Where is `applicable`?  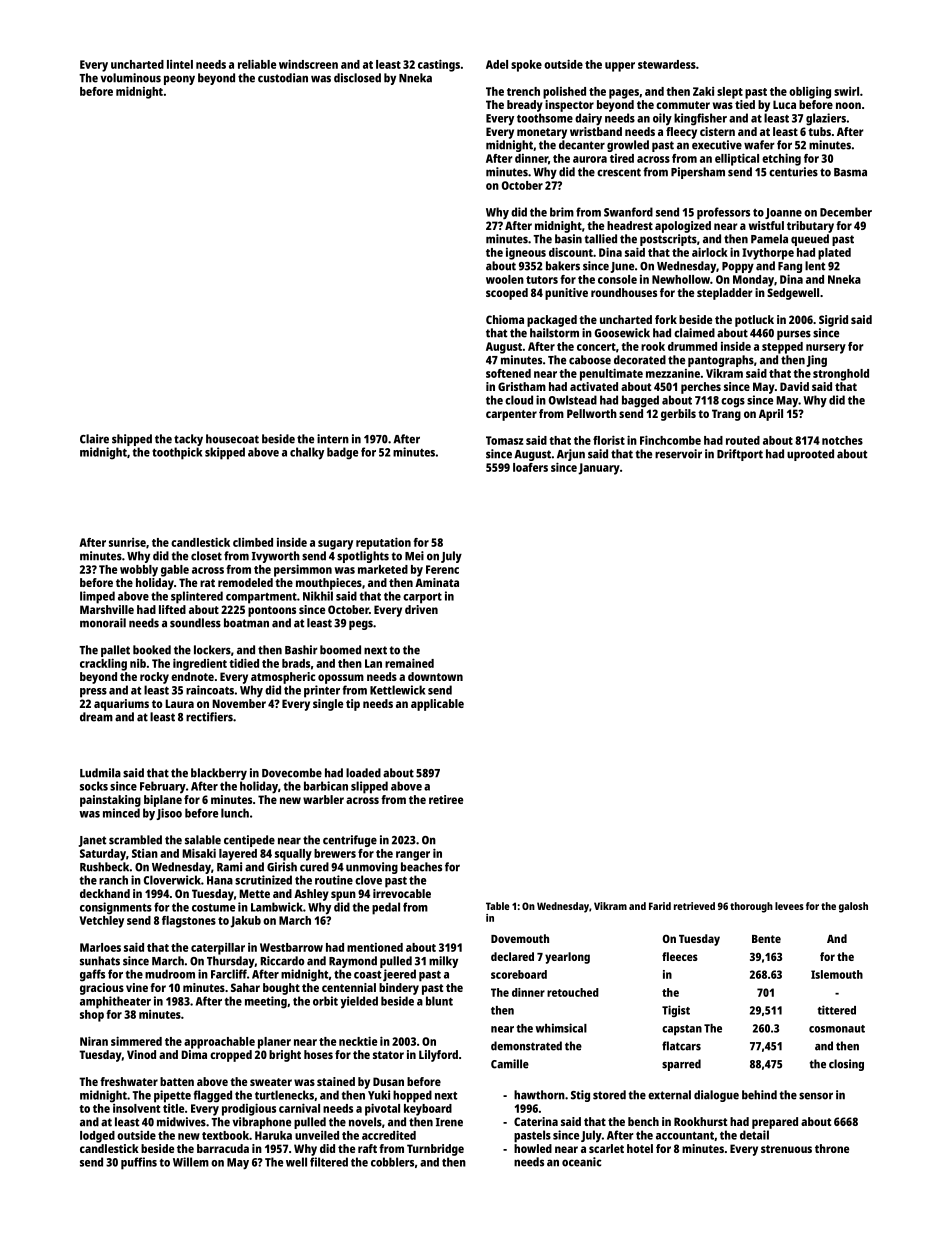
applicable is located at coordinates (437, 705).
